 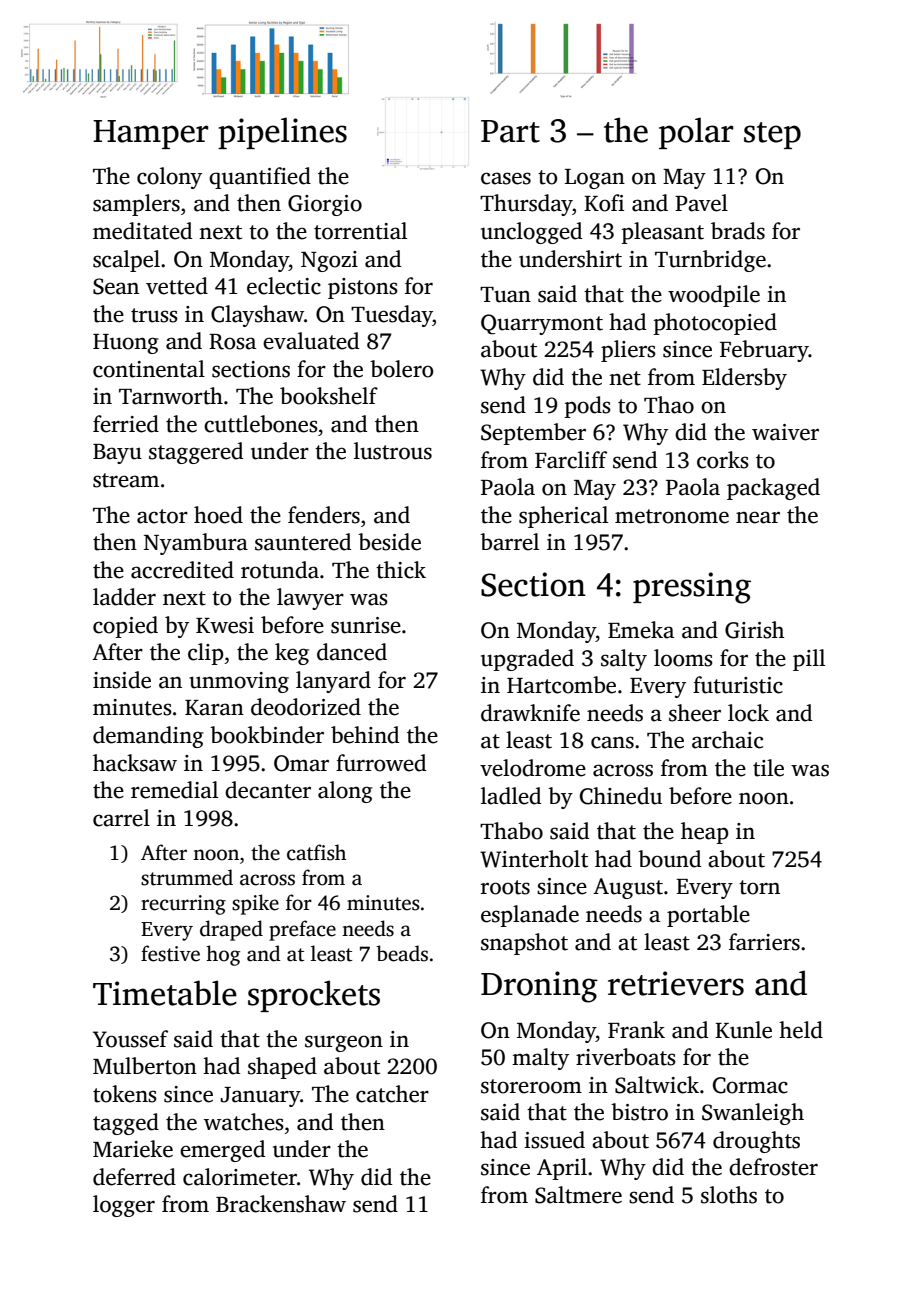 I want to click on lustrous, so click(x=393, y=451).
